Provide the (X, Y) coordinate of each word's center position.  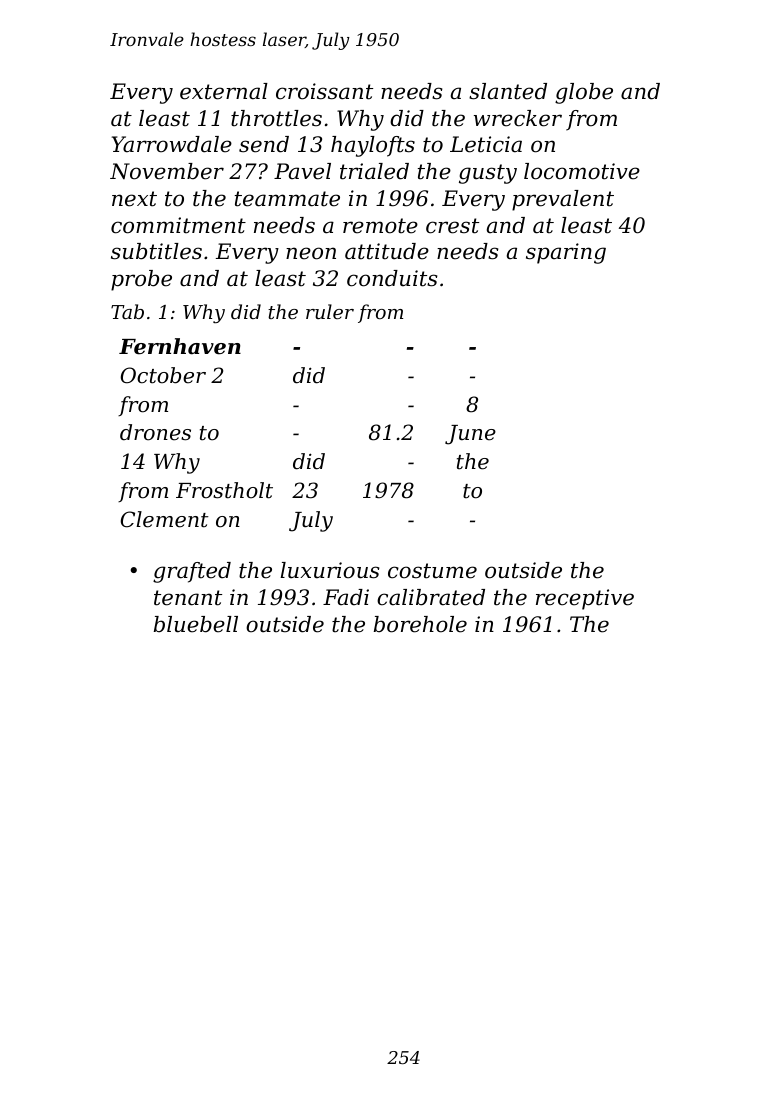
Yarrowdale (172, 144)
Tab (127, 311)
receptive (585, 599)
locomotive (582, 171)
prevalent (563, 200)
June (470, 435)
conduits (392, 278)
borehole (420, 624)
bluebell (196, 624)
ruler (330, 311)
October (163, 375)
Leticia (486, 144)
